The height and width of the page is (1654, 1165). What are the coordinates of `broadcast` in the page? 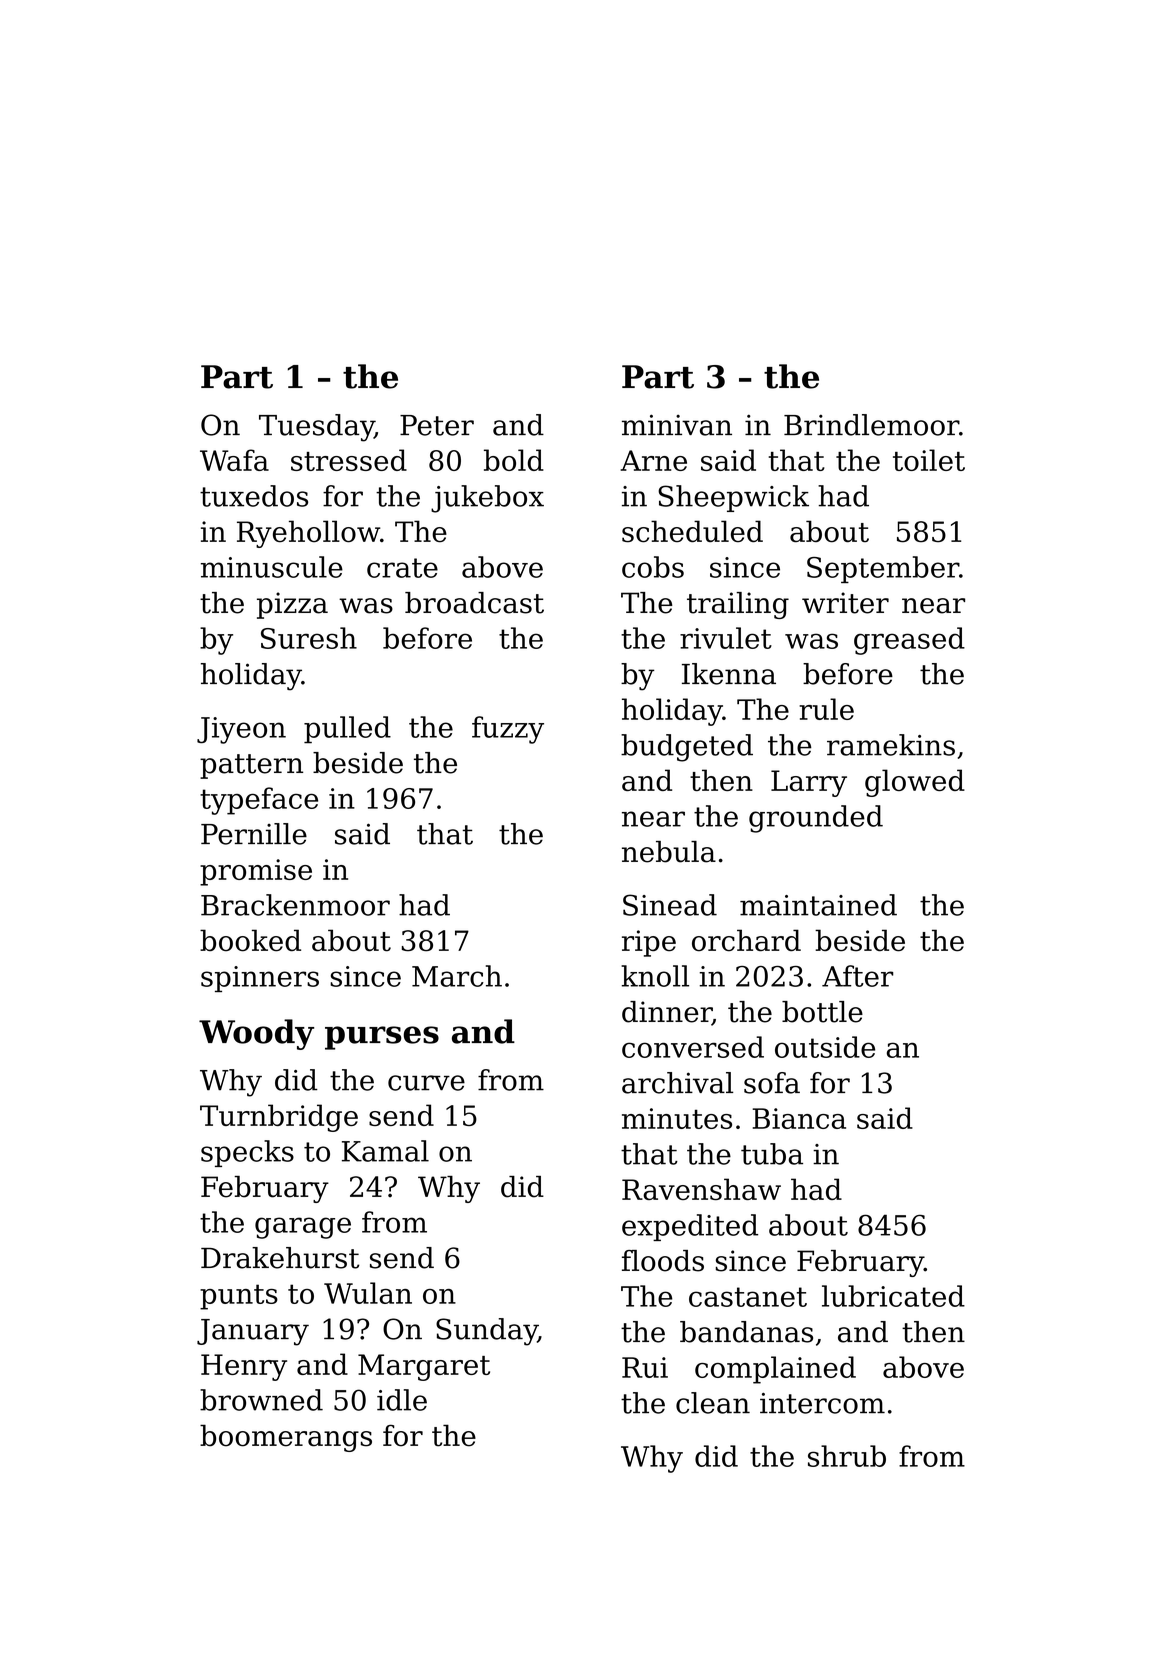 It's located at (474, 603).
